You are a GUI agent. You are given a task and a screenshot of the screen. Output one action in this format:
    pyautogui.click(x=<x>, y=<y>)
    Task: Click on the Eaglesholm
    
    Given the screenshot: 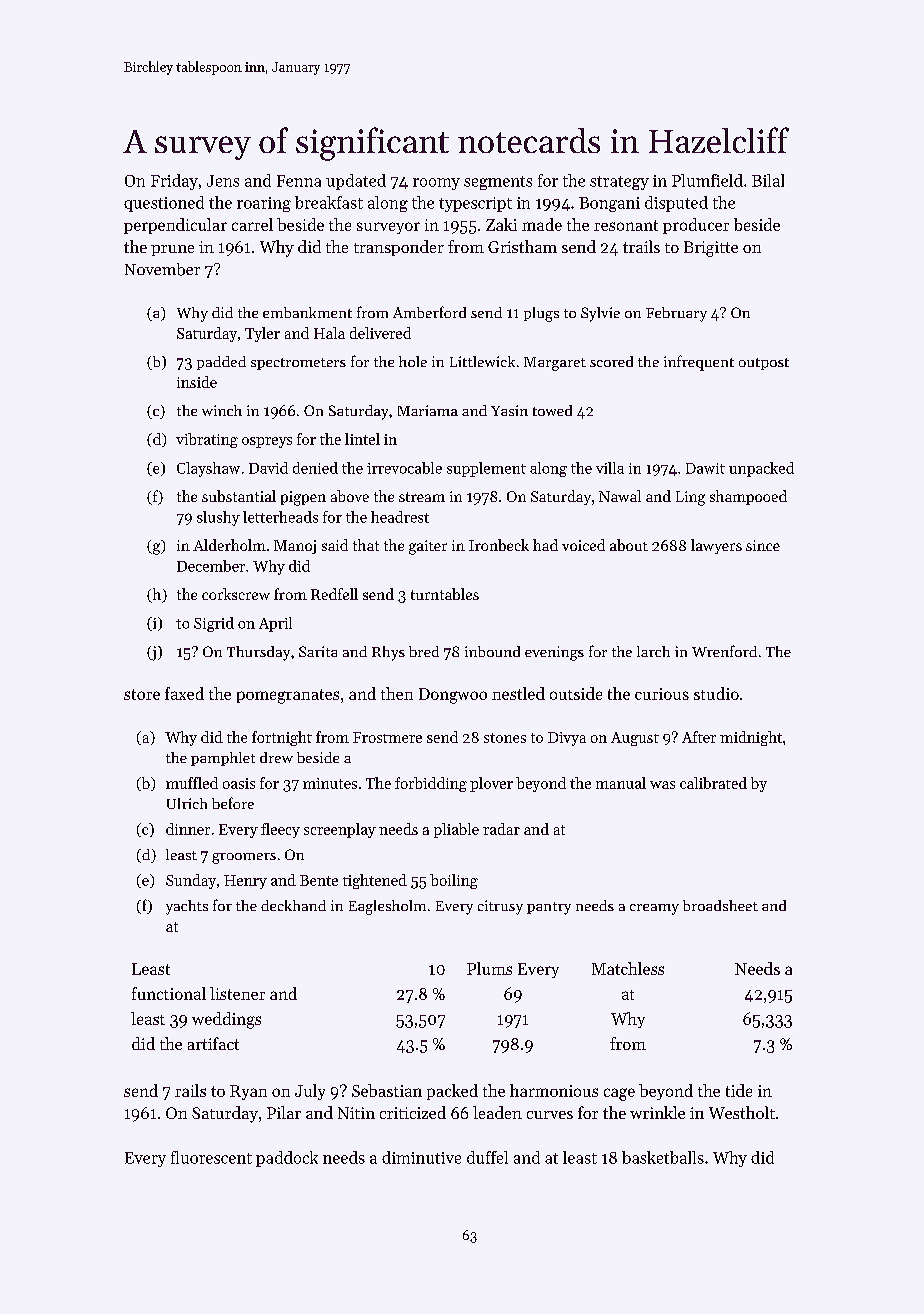 What is the action you would take?
    pyautogui.click(x=387, y=907)
